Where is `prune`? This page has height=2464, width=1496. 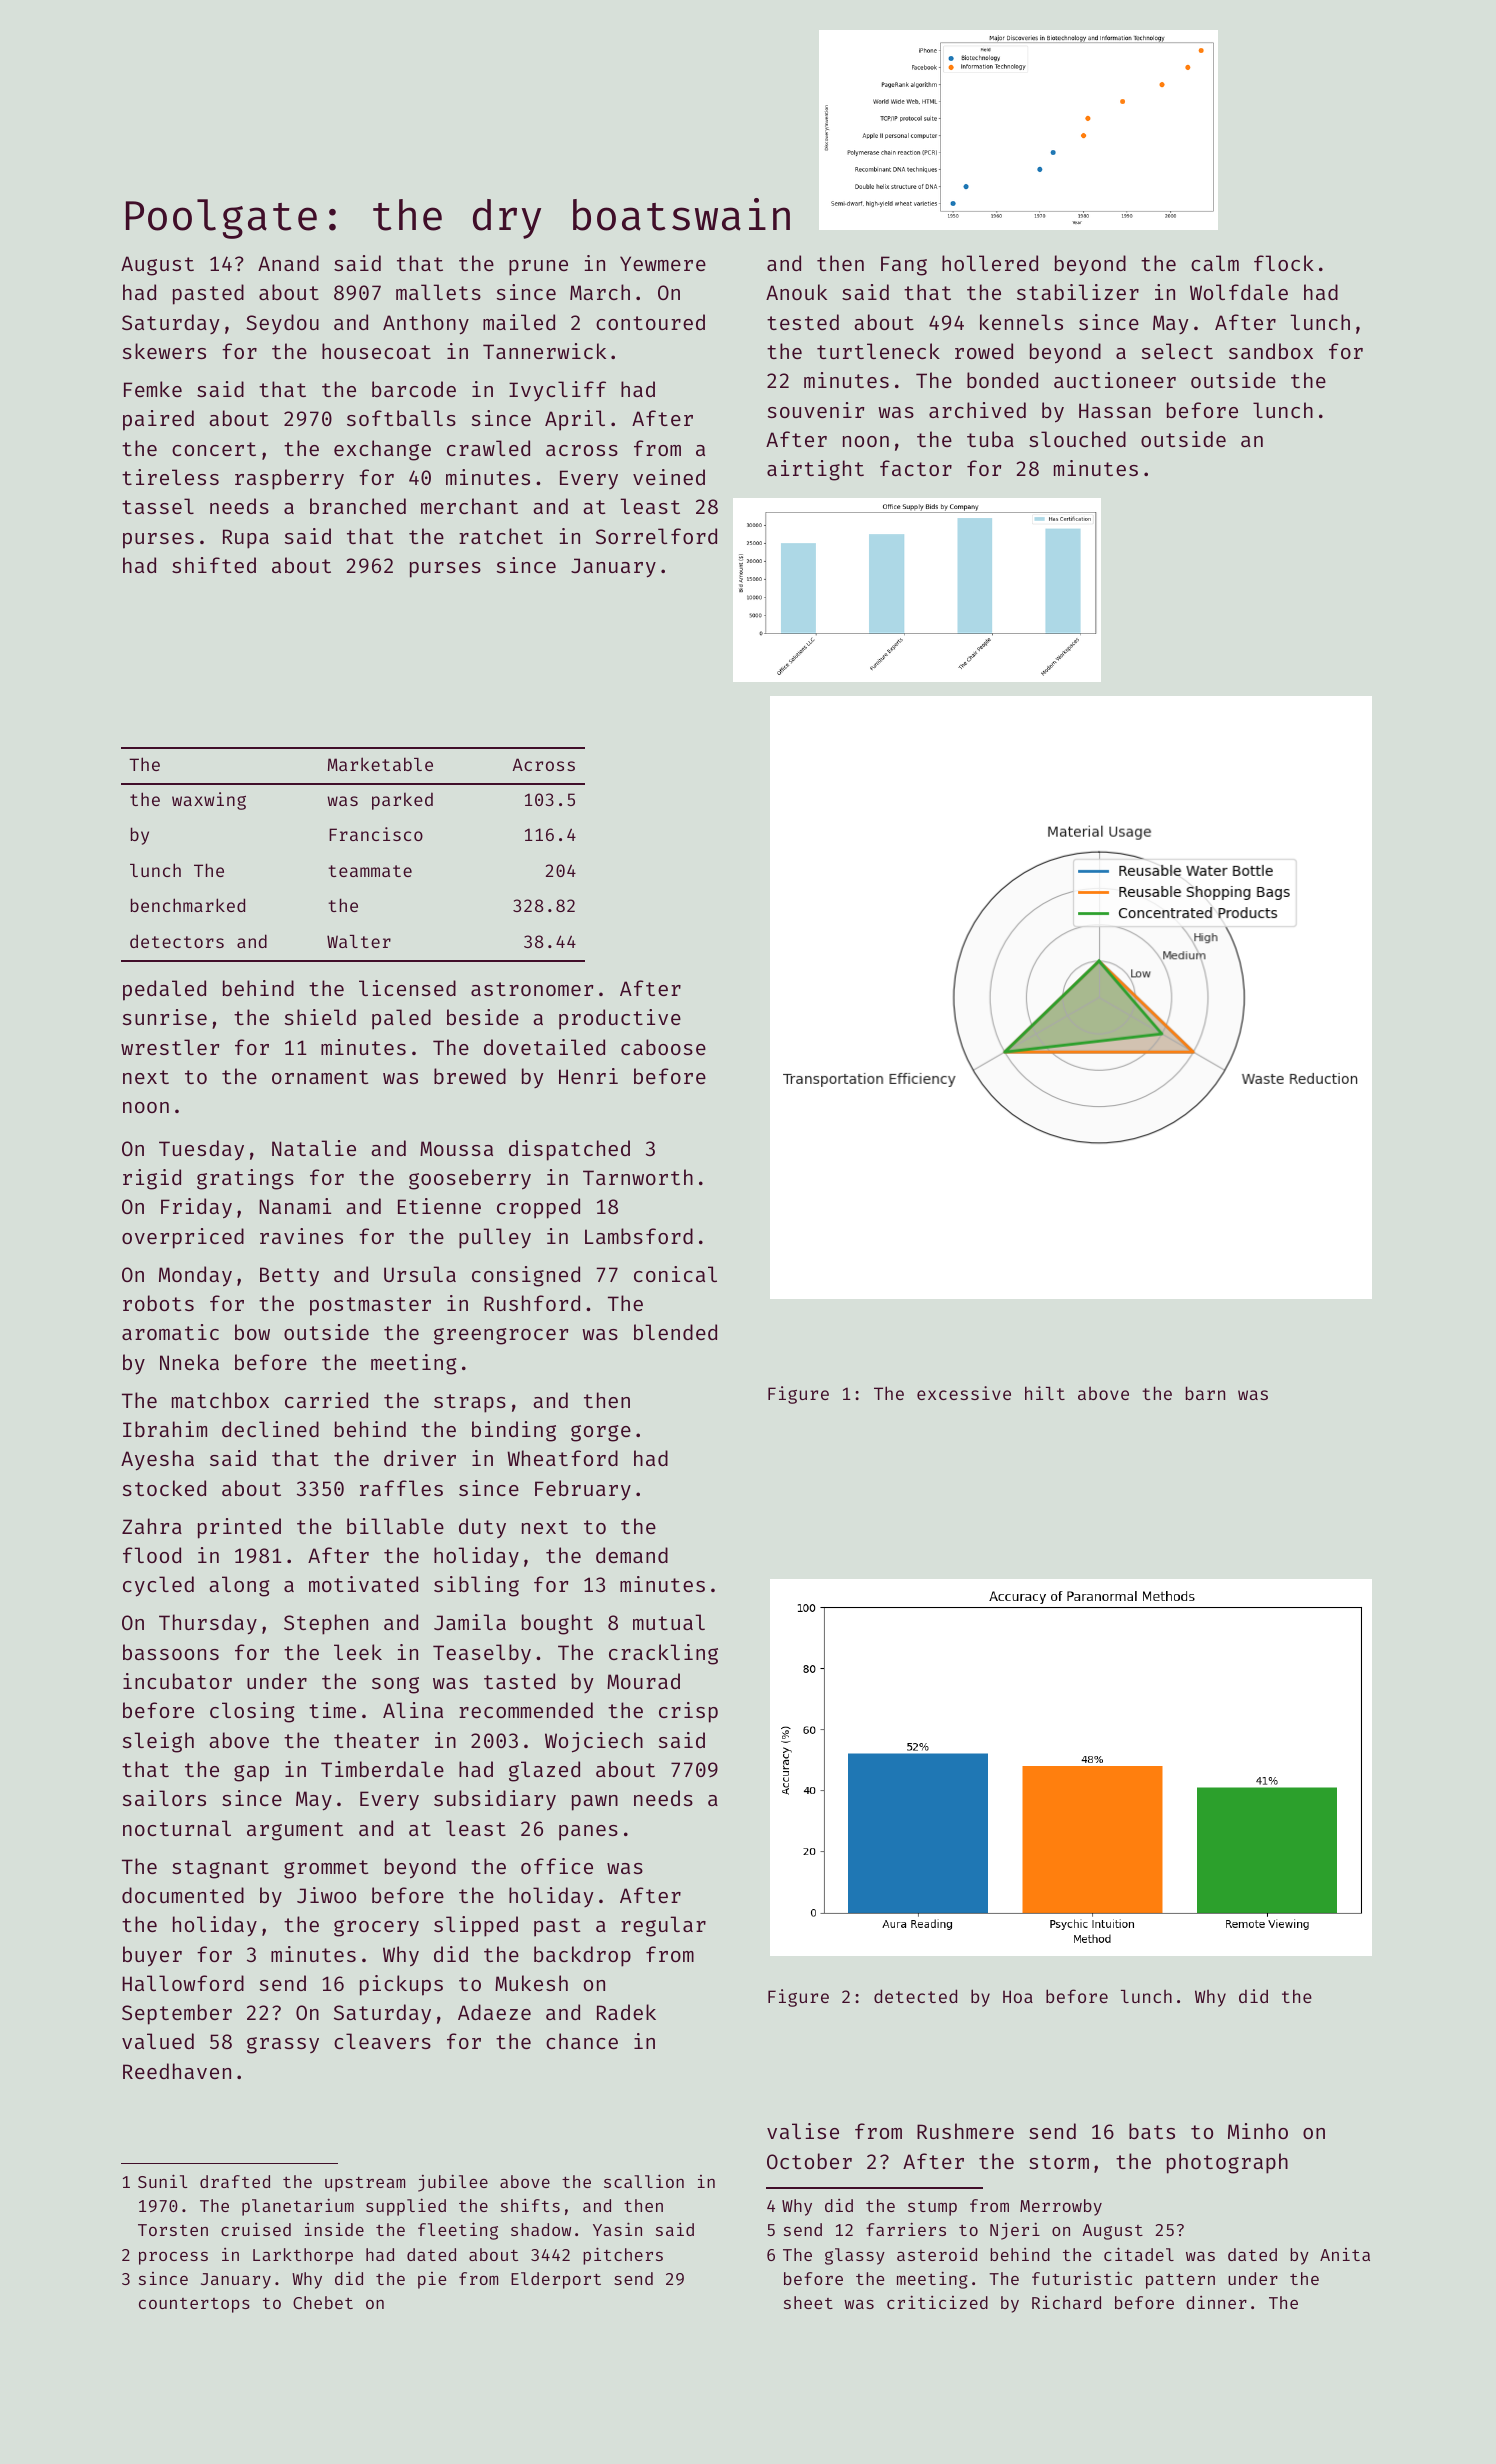
prune is located at coordinates (538, 268).
